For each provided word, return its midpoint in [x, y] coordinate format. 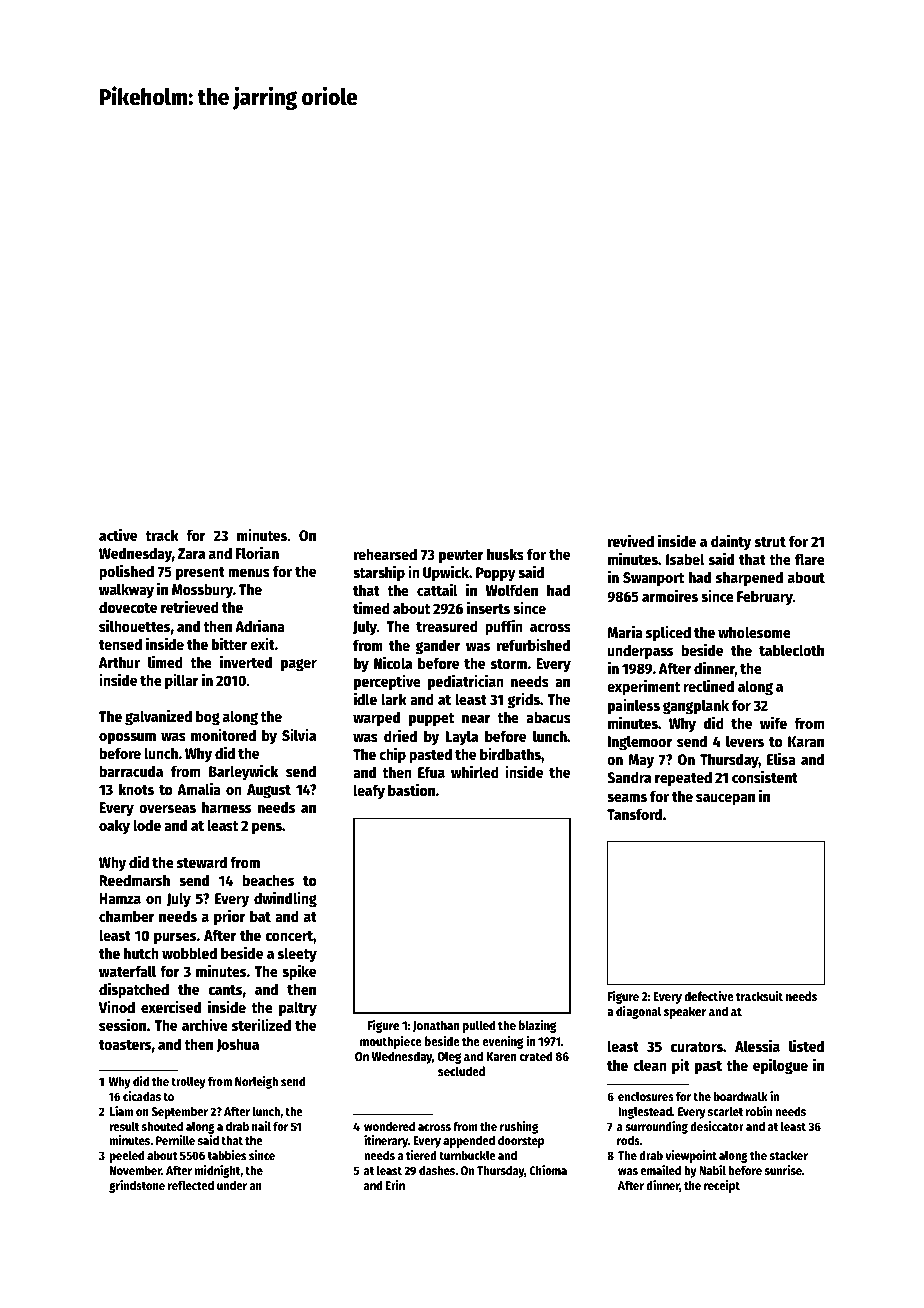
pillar [182, 681]
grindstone [137, 1186]
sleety [297, 955]
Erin [395, 1185]
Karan [806, 741]
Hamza [120, 898]
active [118, 534]
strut [770, 542]
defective [709, 996]
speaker [685, 1012]
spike [299, 972]
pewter [461, 557]
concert [289, 936]
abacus [548, 717]
